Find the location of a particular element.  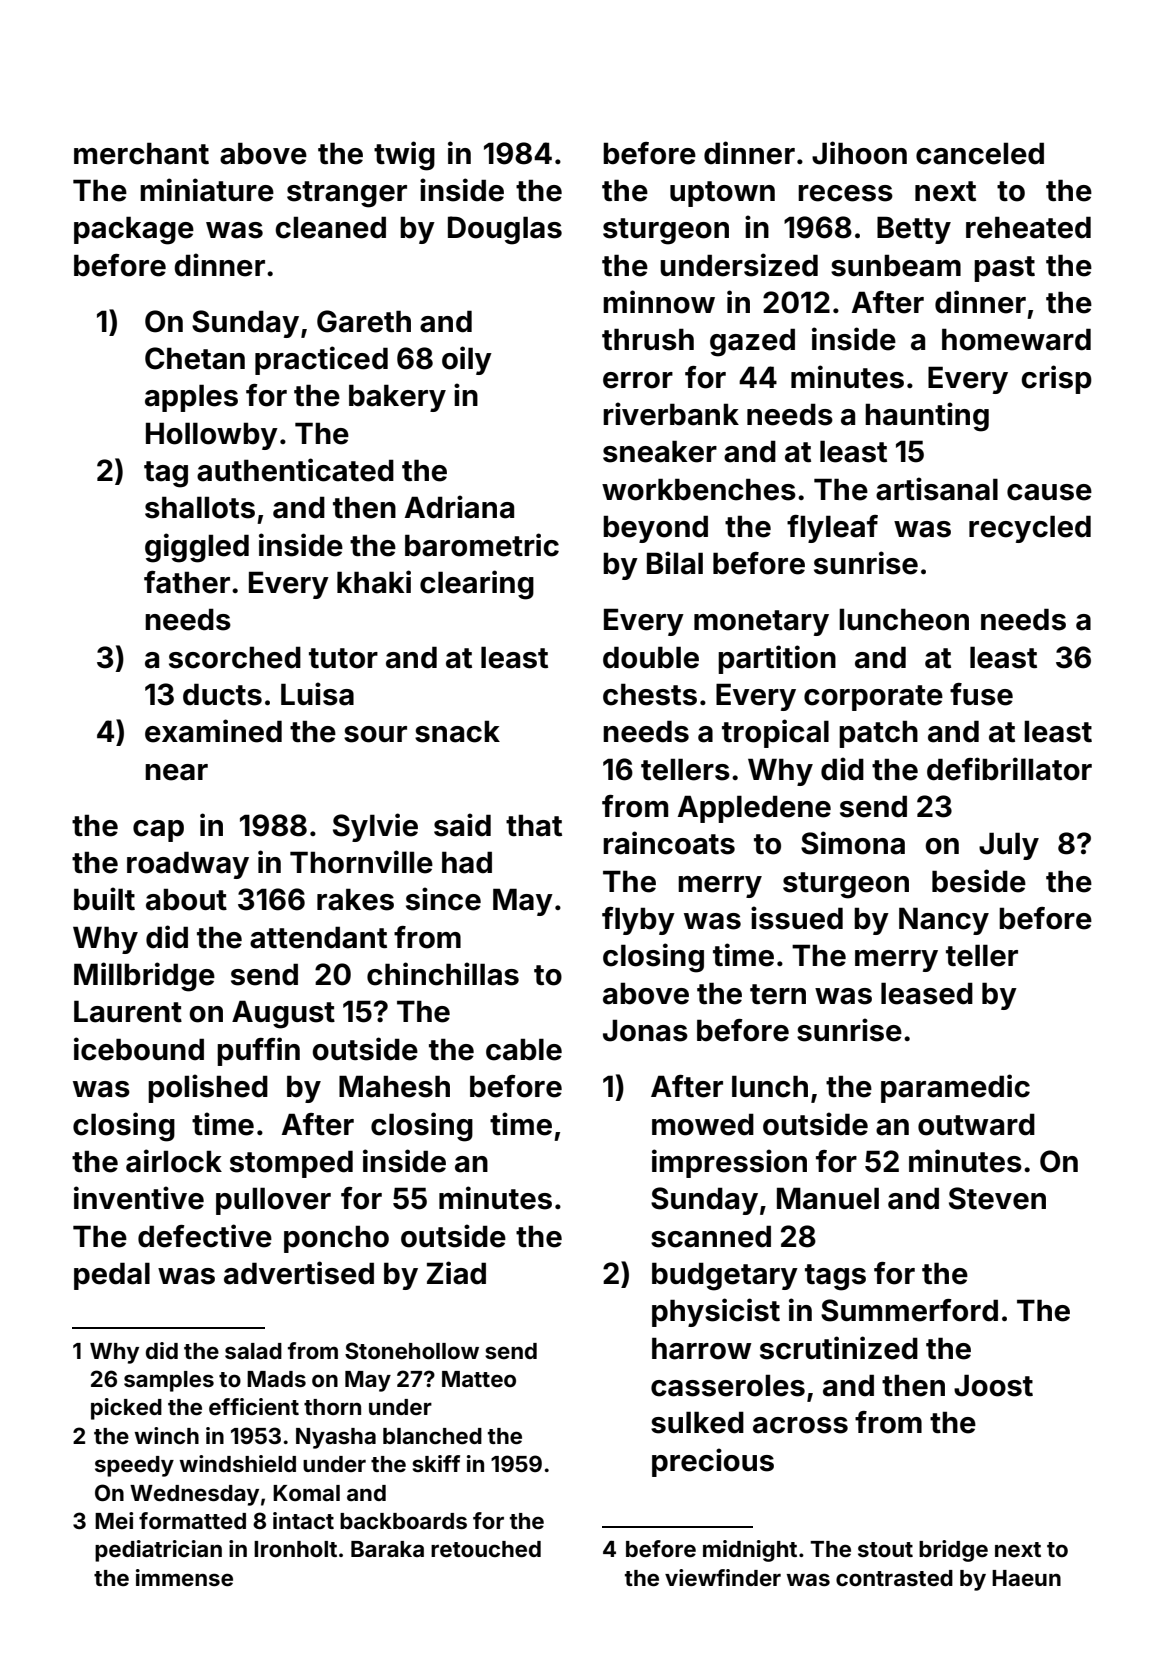

canceled is located at coordinates (980, 153).
